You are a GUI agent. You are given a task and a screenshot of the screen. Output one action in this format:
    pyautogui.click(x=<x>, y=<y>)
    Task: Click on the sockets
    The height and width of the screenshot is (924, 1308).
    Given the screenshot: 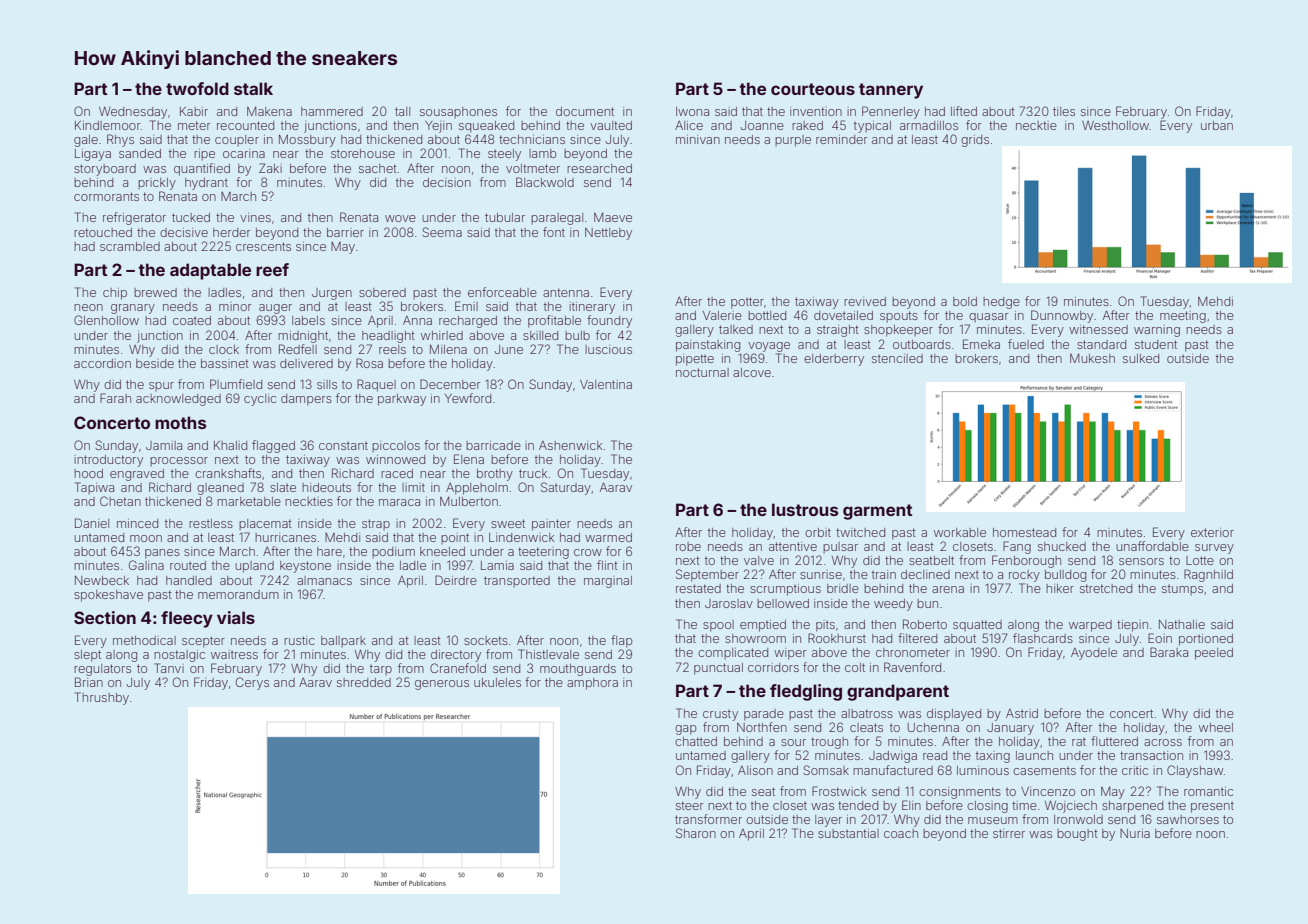 What is the action you would take?
    pyautogui.click(x=486, y=640)
